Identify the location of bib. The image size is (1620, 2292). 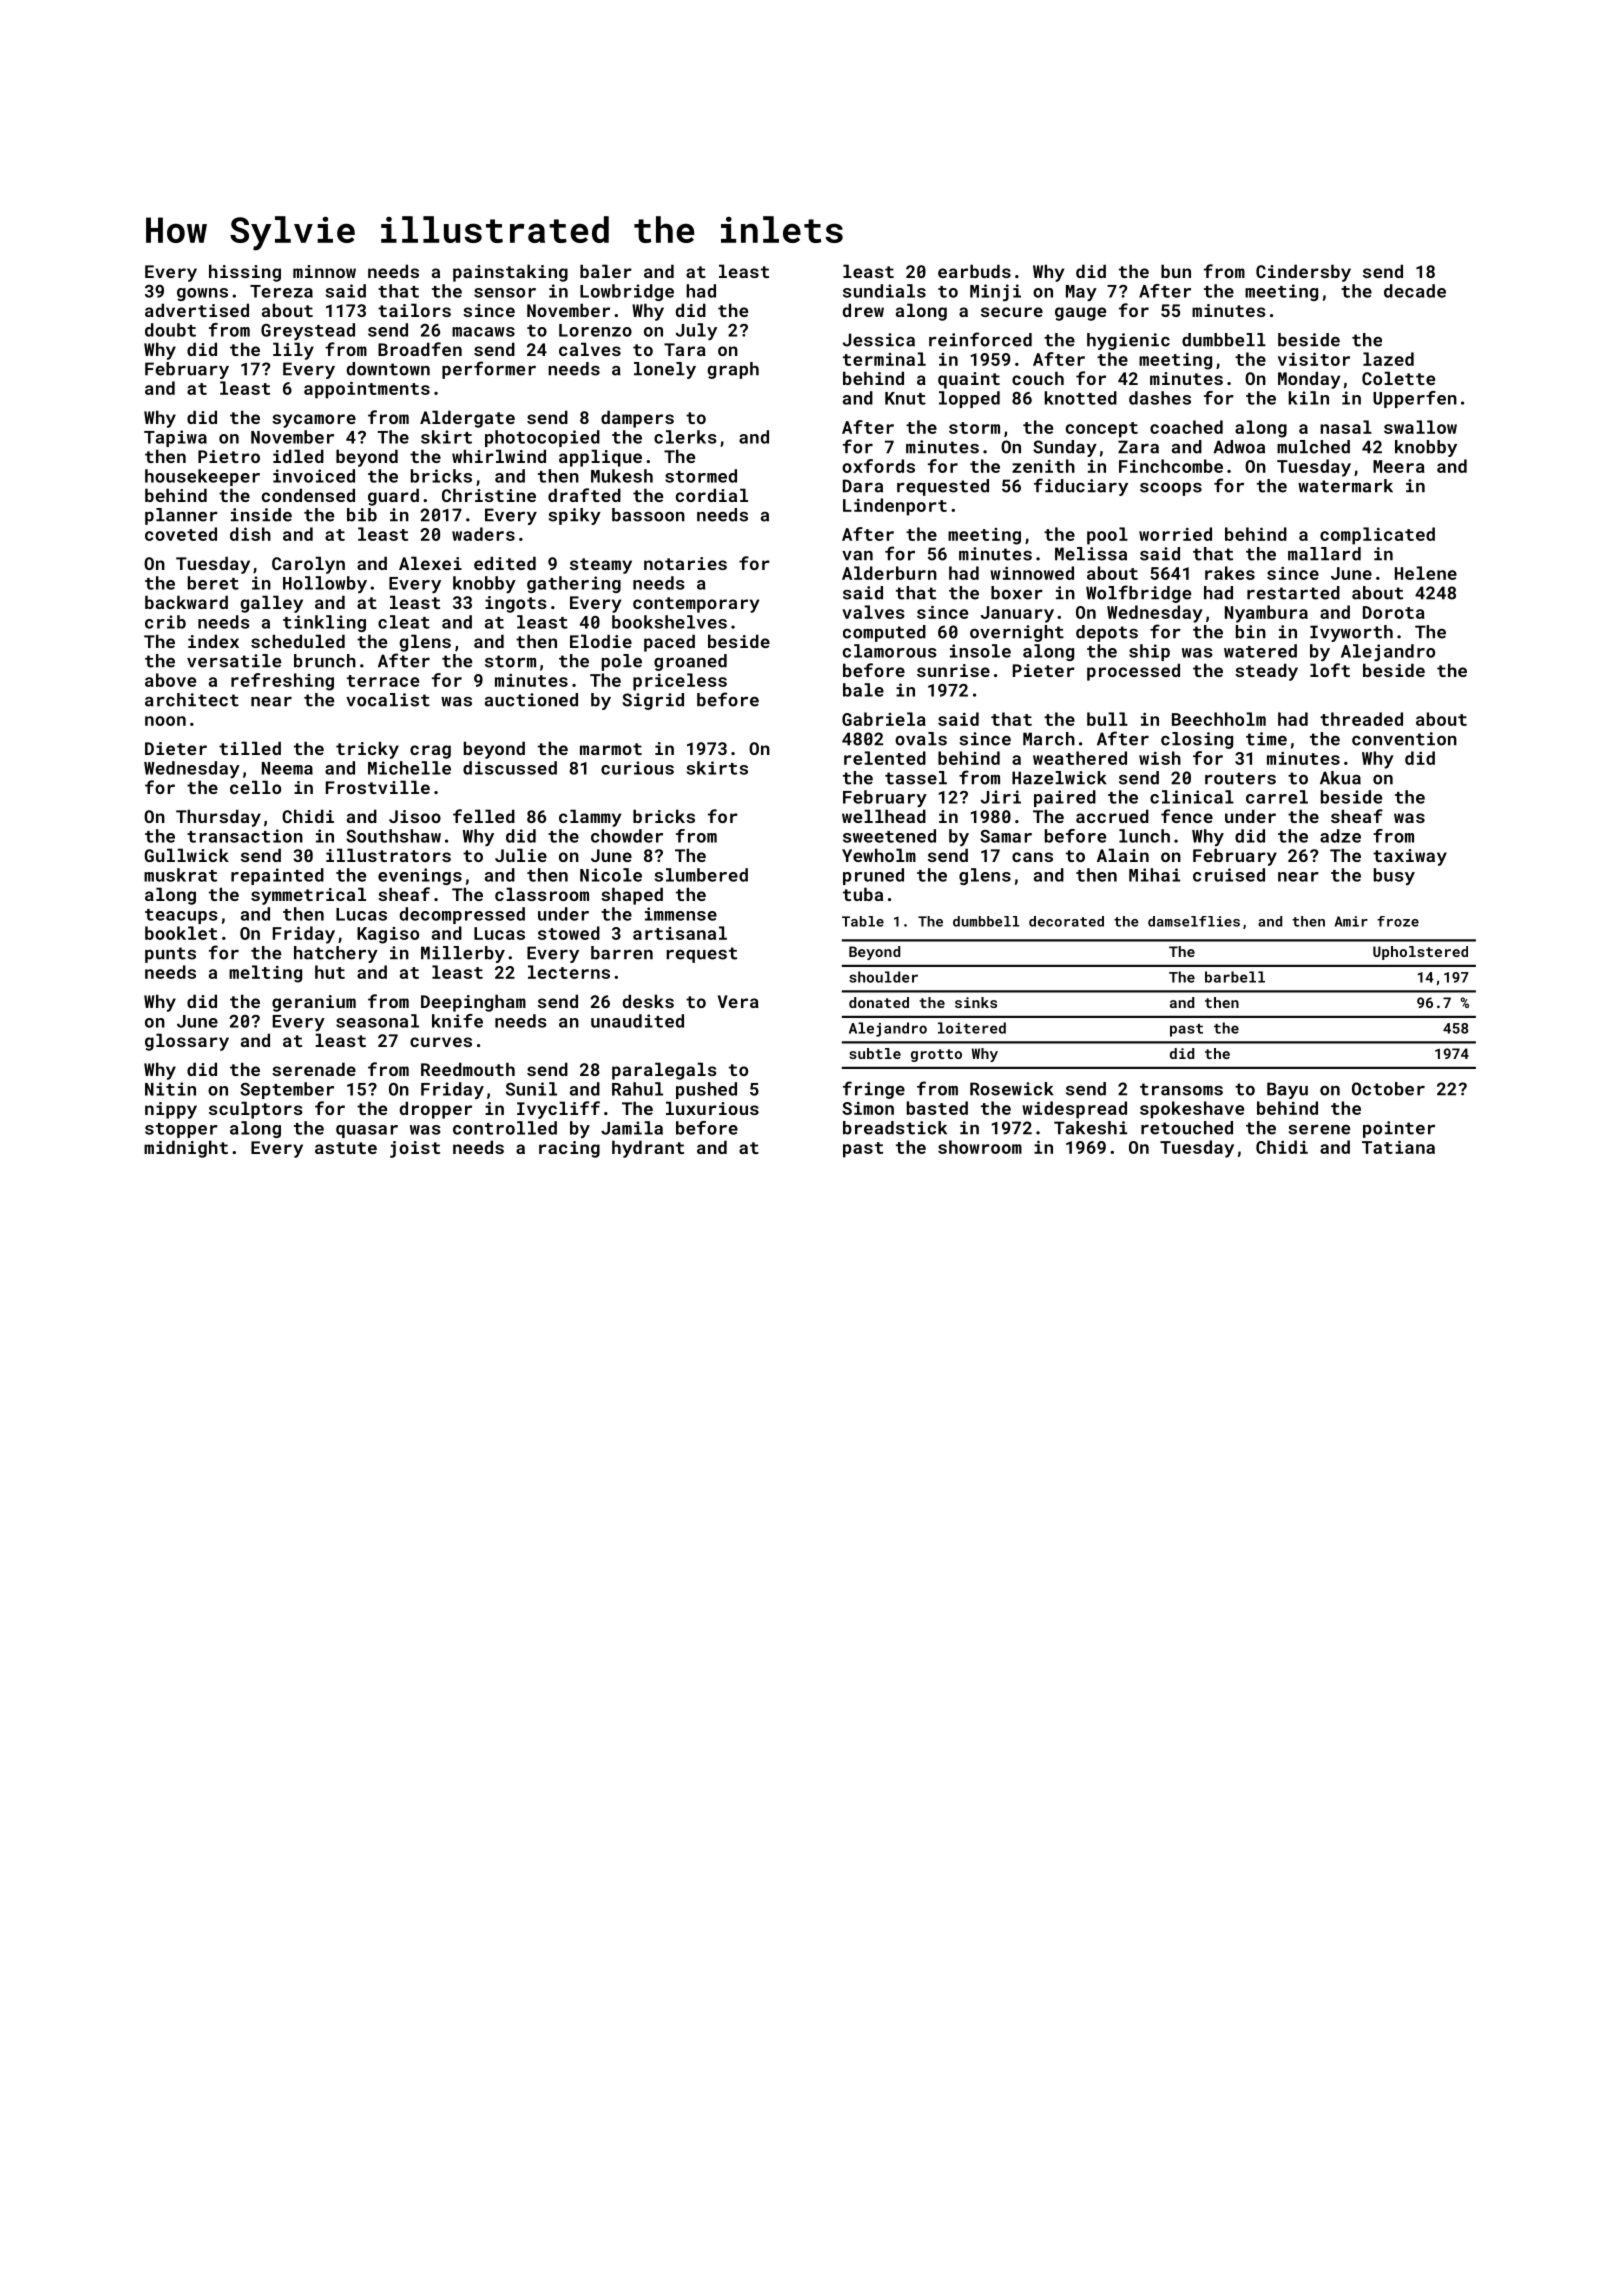
(362, 515).
